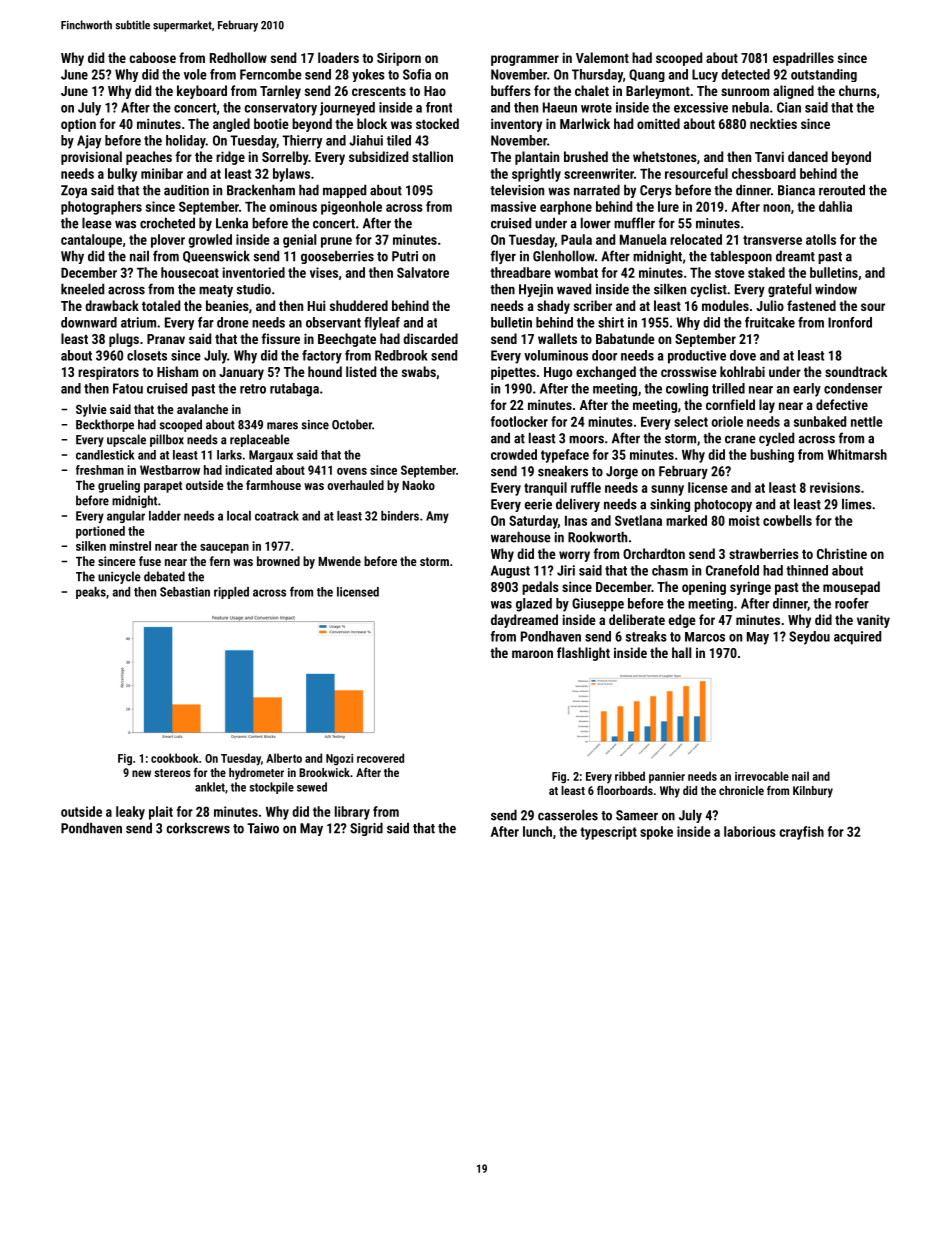 The image size is (952, 1233). Describe the element at coordinates (813, 792) in the image. I see `Kilnbury` at that location.
